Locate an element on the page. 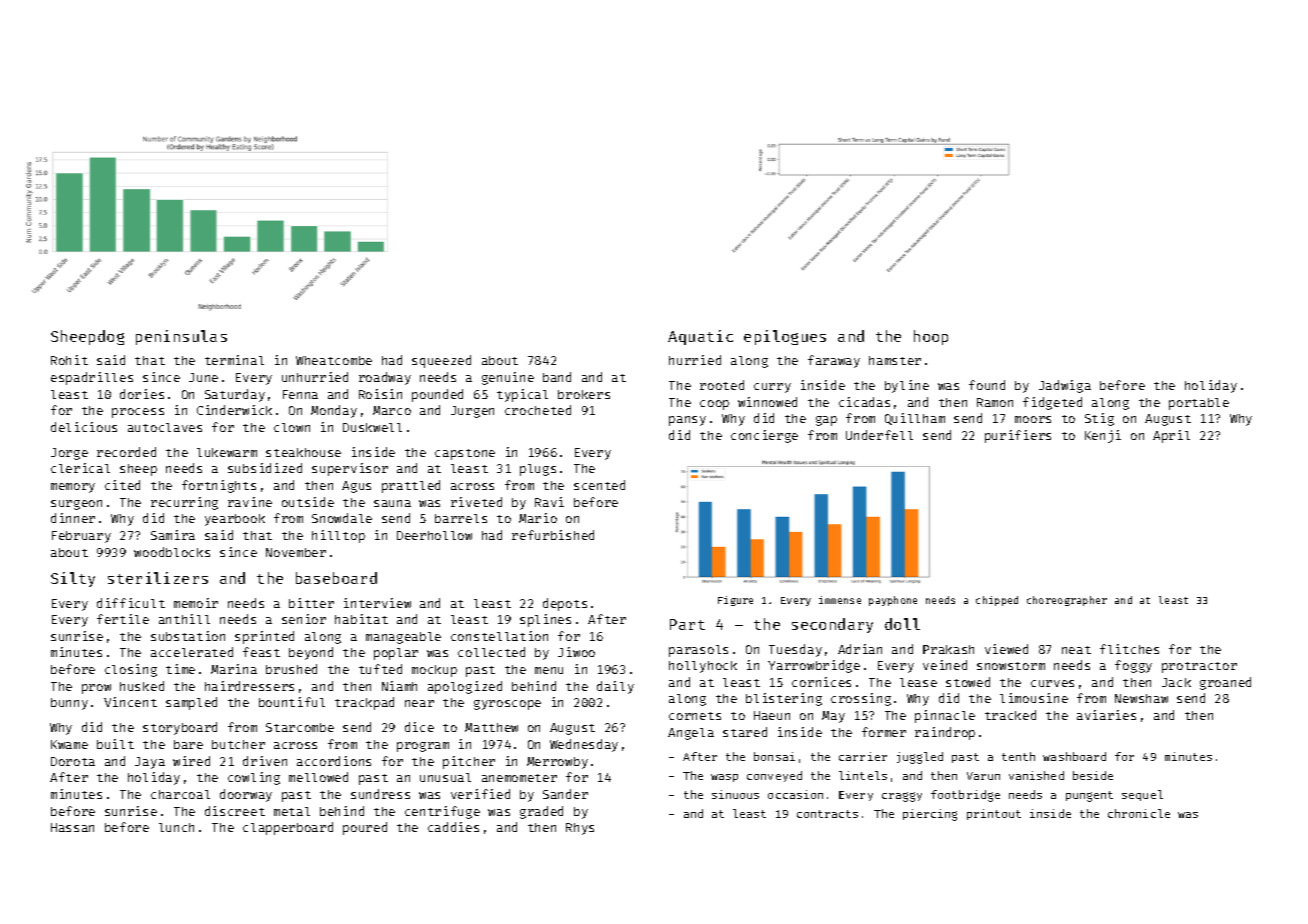 The width and height of the page is (1308, 924). mockup is located at coordinates (434, 671).
